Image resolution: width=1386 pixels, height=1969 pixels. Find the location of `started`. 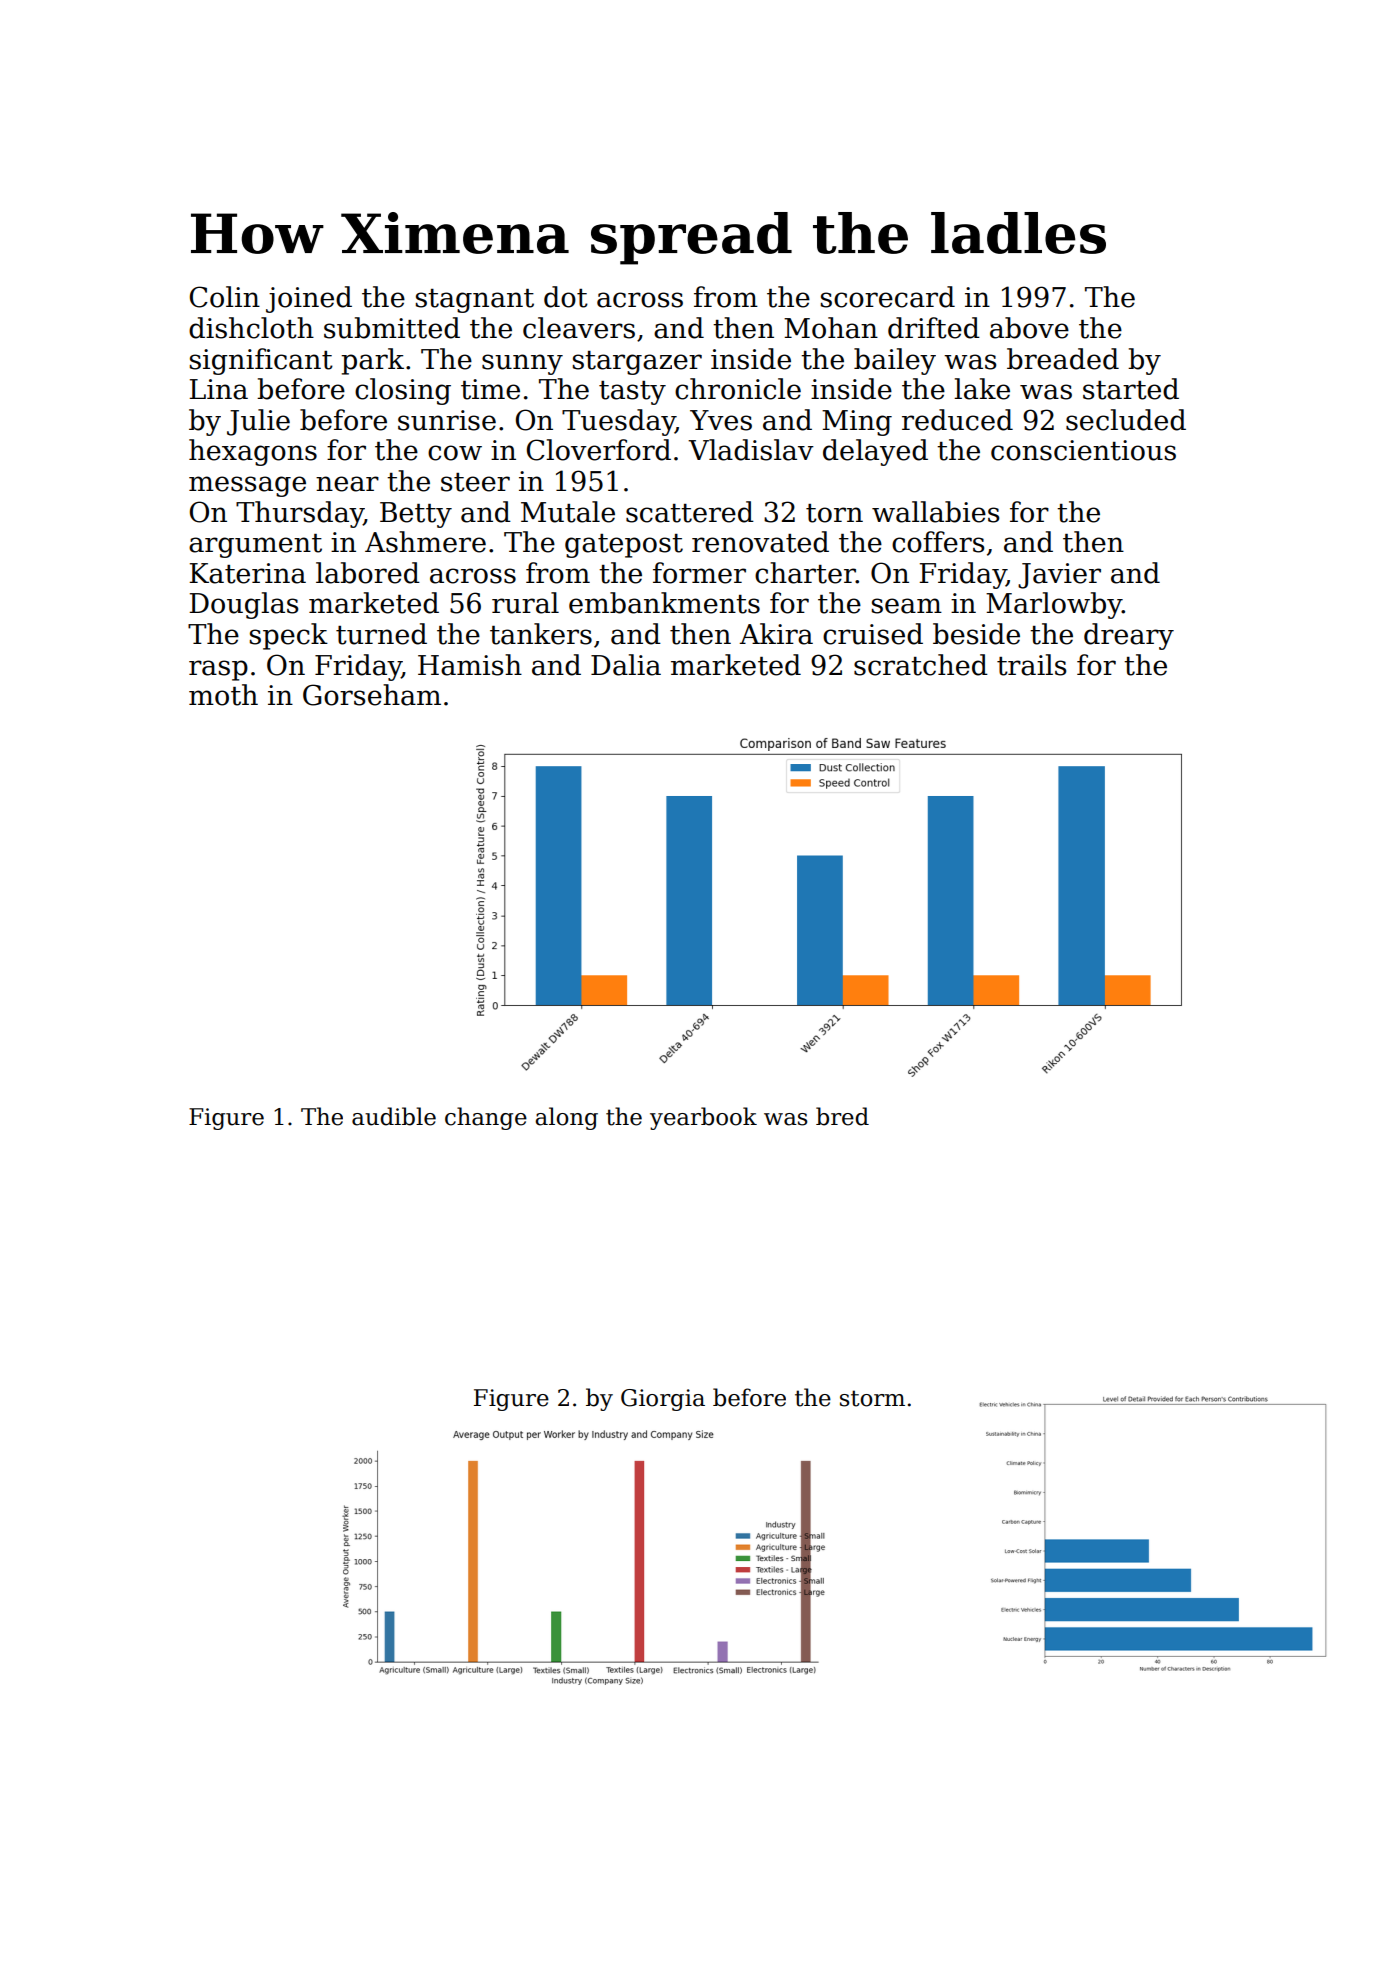

started is located at coordinates (1131, 389).
